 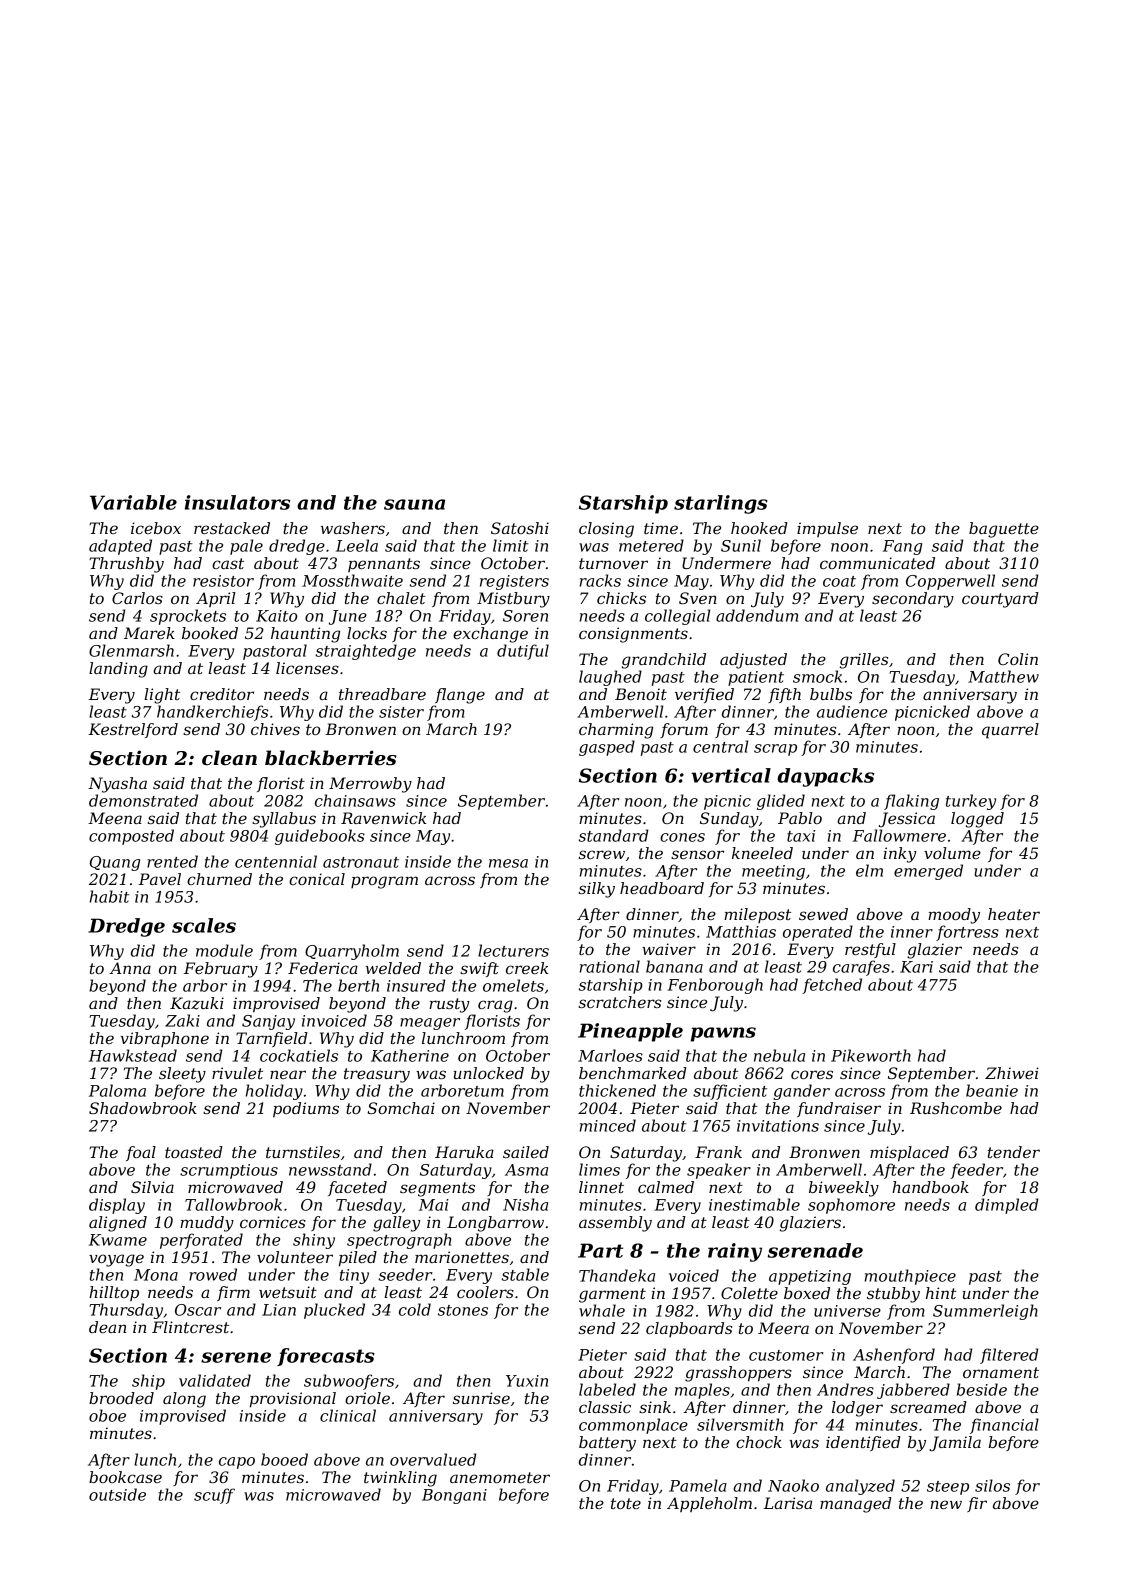 I want to click on dutiful, so click(x=523, y=652).
